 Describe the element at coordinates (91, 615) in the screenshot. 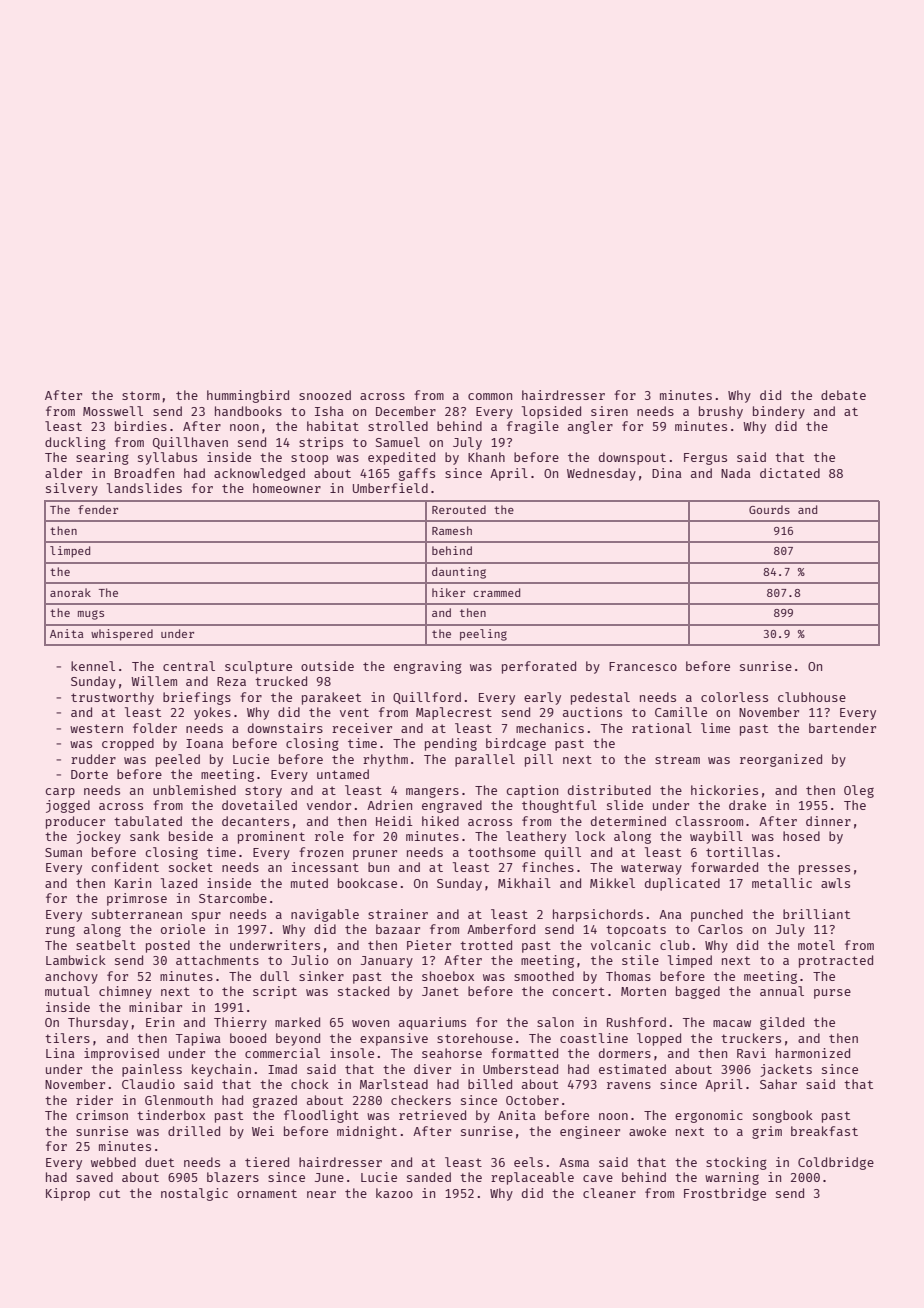

I see `mugs` at that location.
